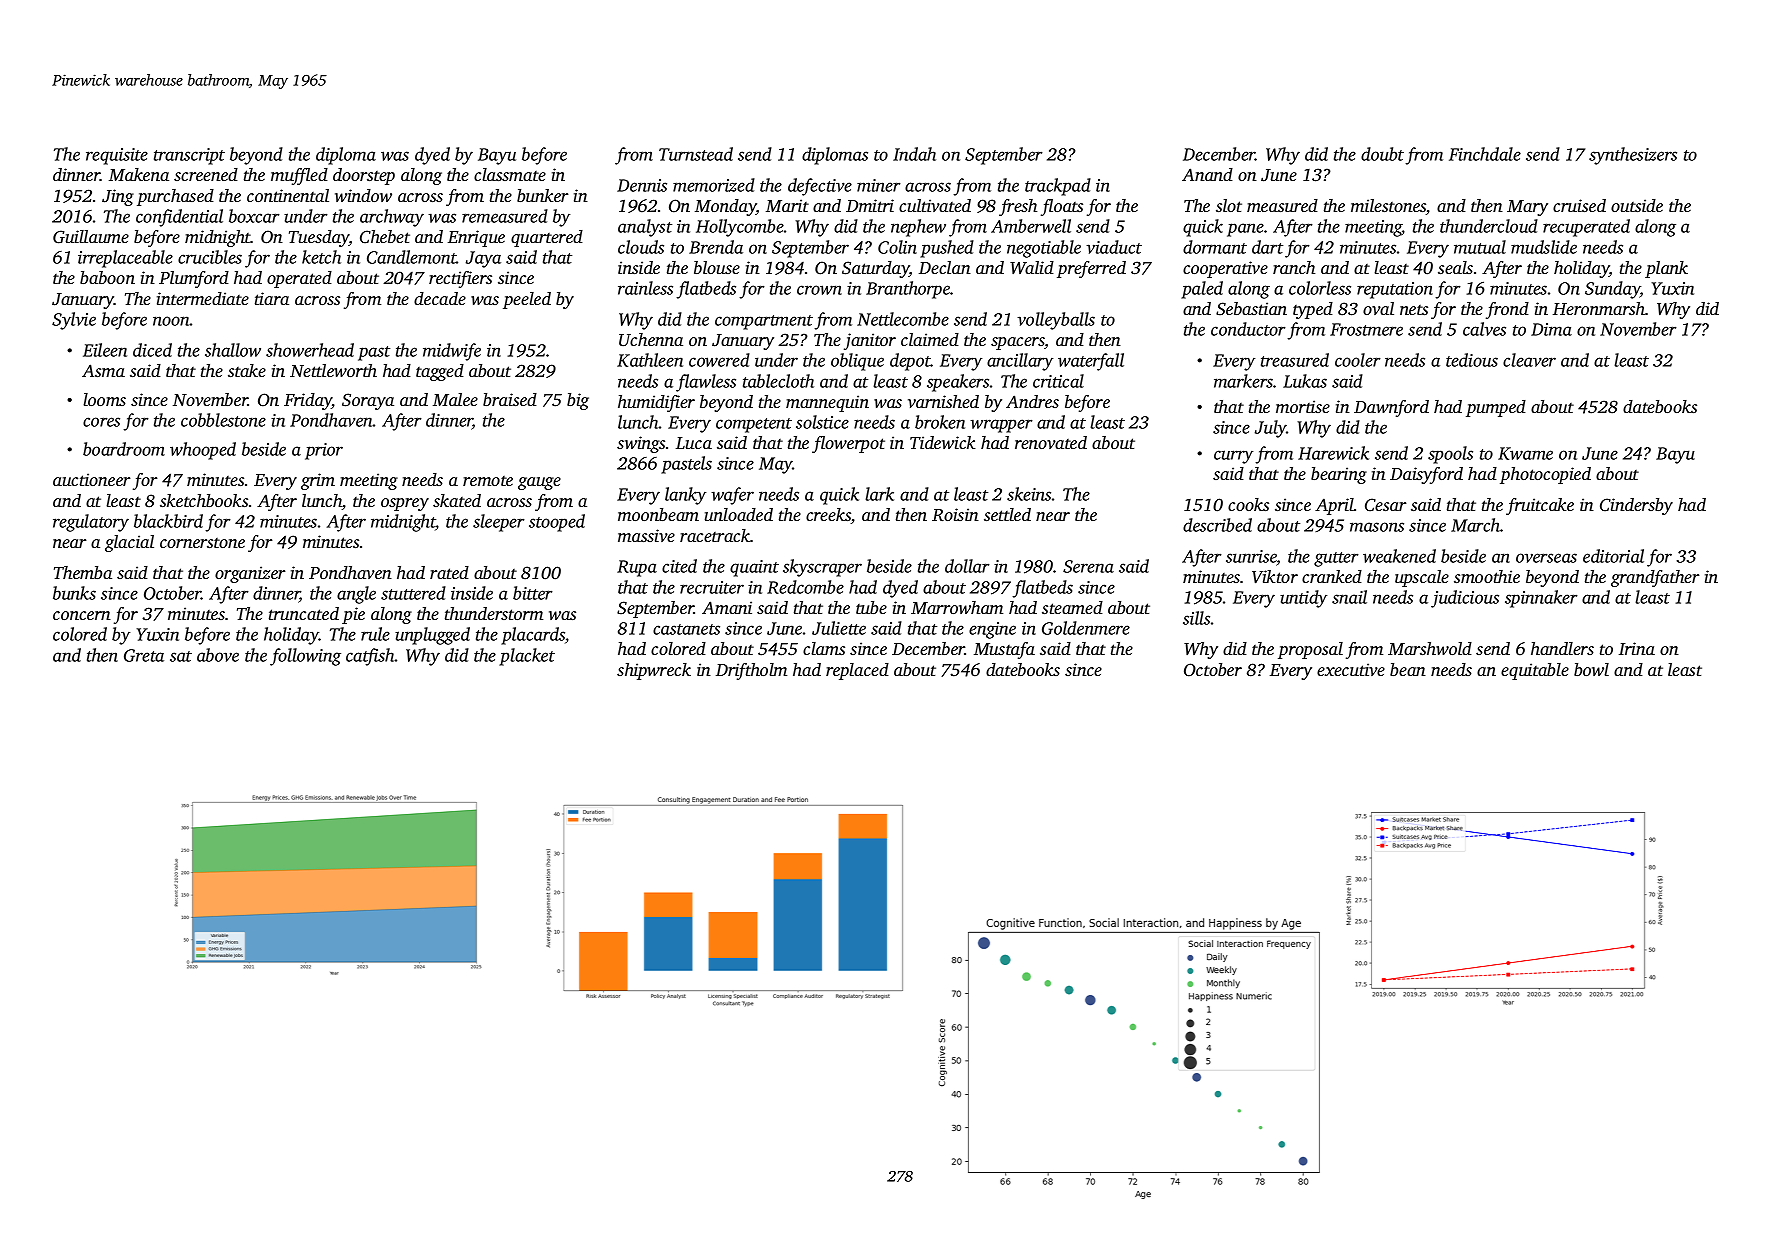 This document has width=1775, height=1255. I want to click on lark, so click(879, 494).
